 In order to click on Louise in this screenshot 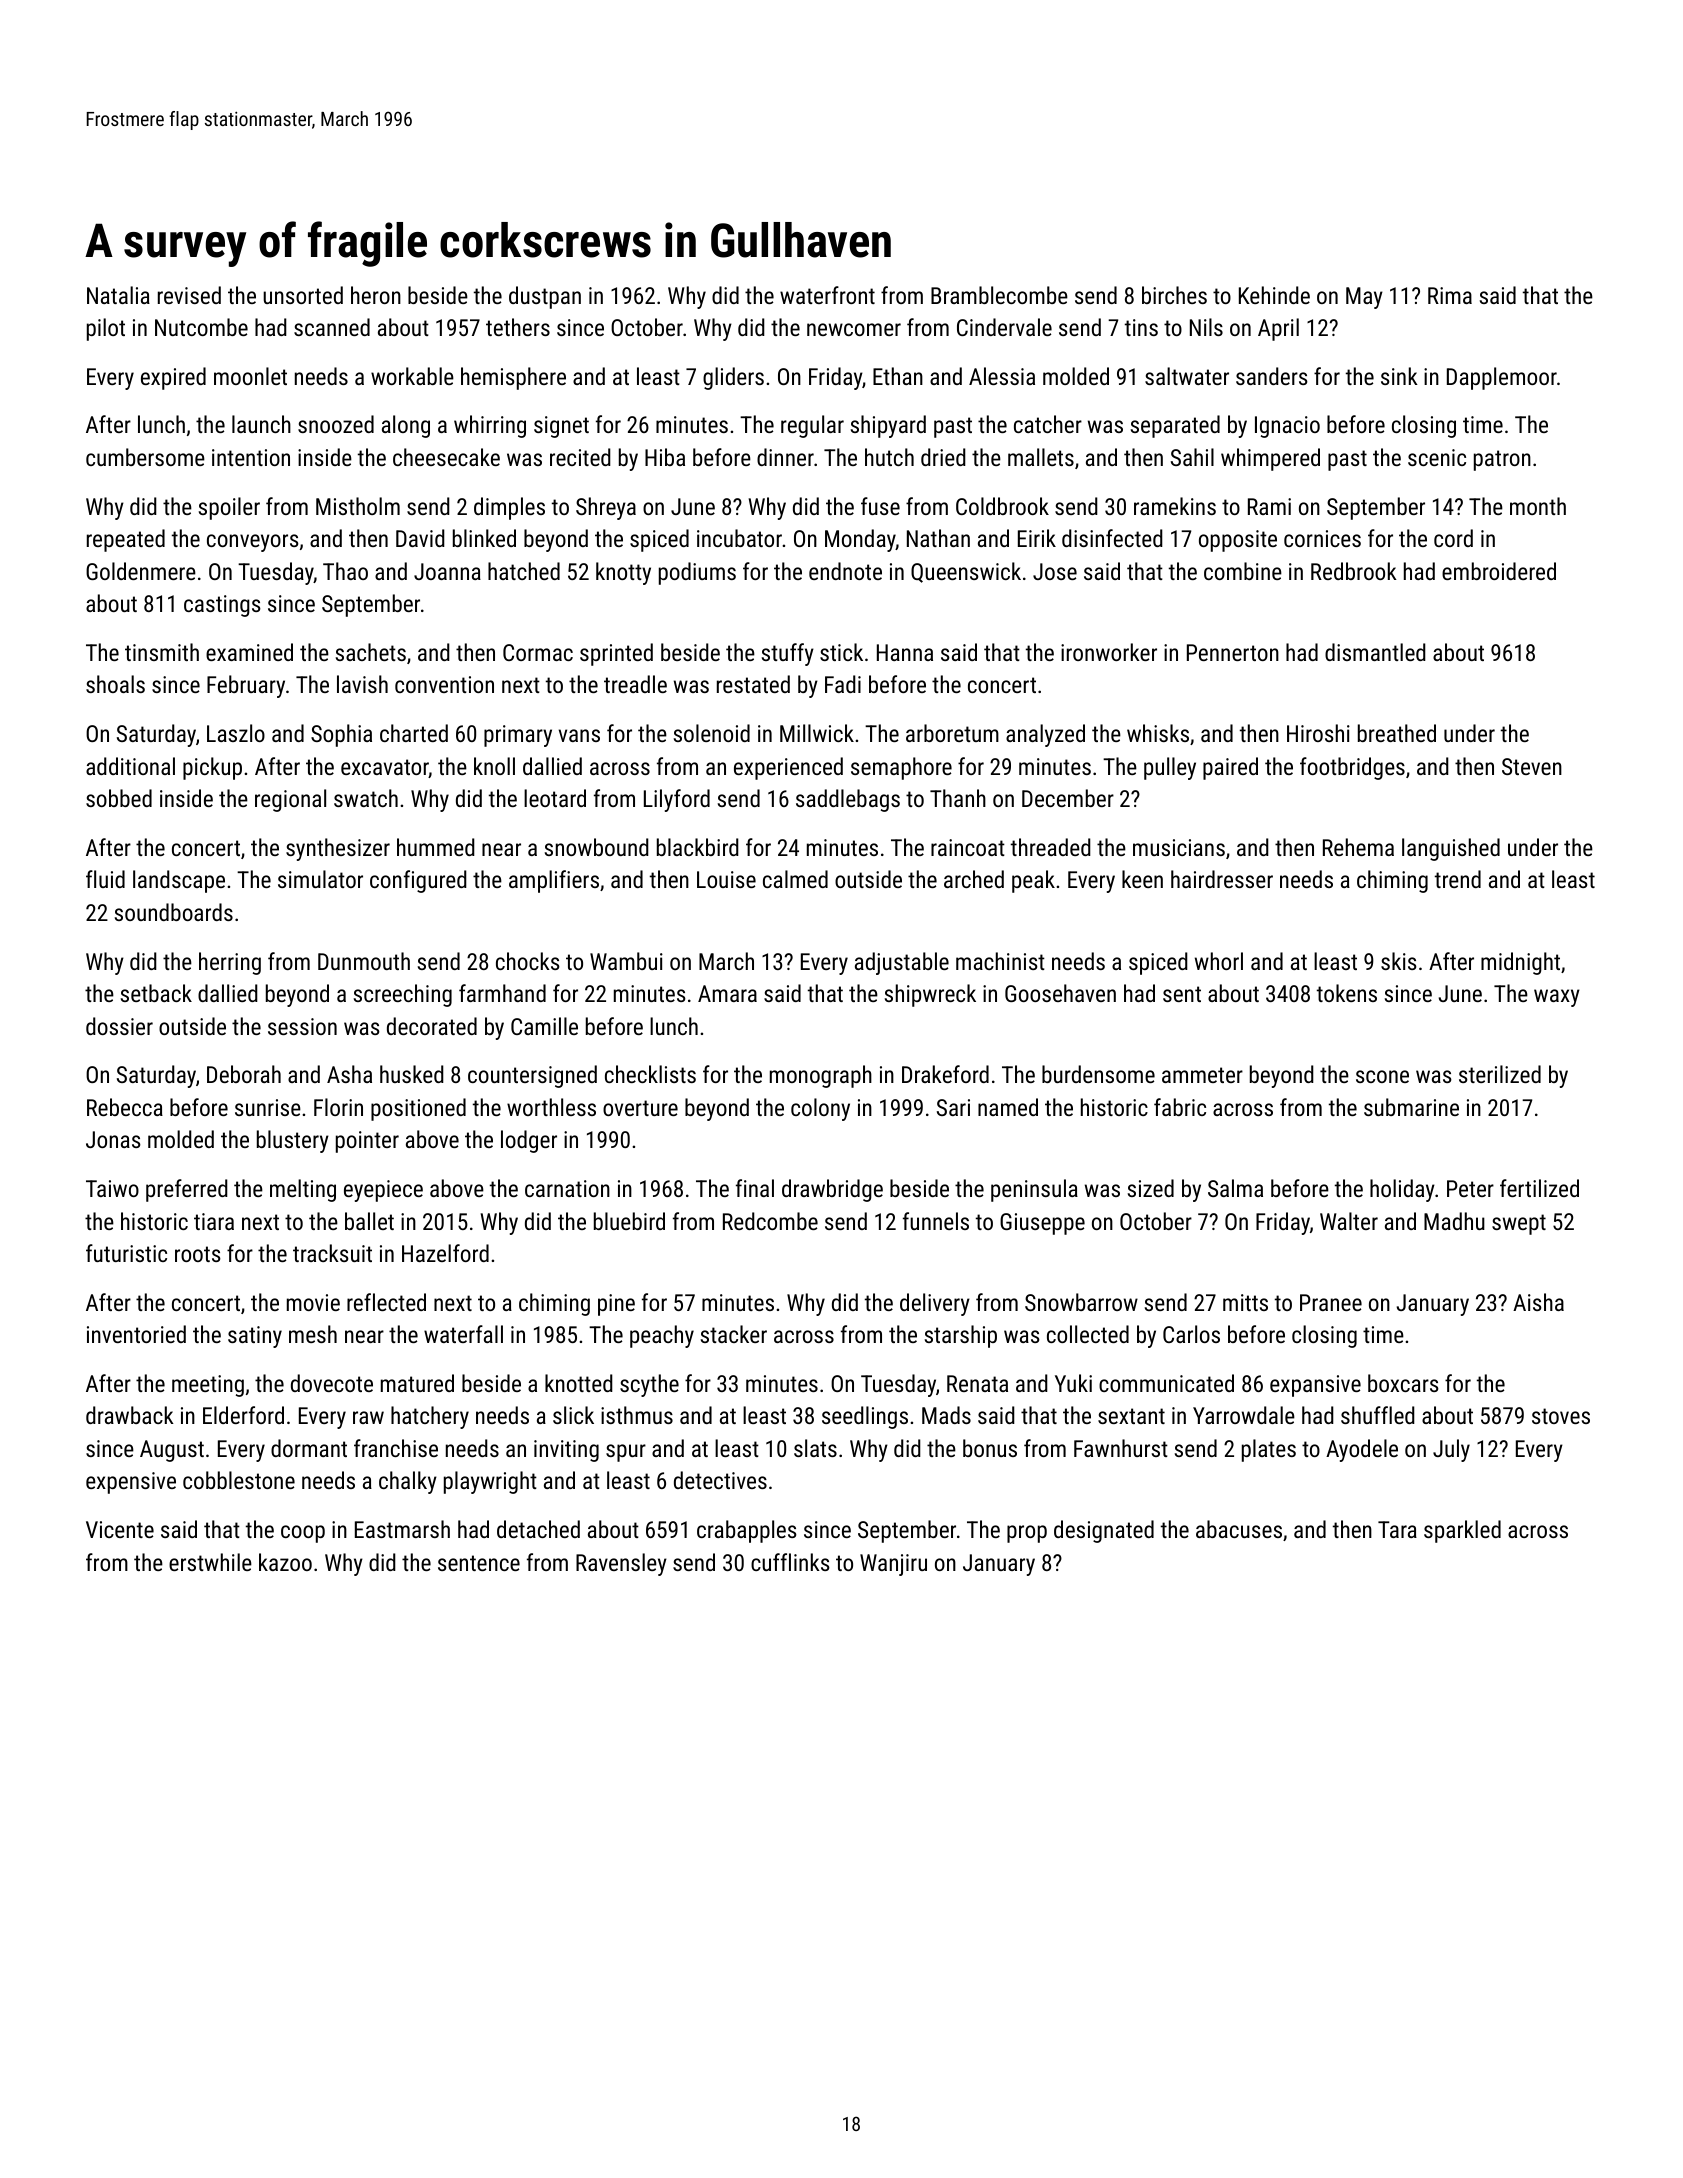, I will do `click(726, 879)`.
